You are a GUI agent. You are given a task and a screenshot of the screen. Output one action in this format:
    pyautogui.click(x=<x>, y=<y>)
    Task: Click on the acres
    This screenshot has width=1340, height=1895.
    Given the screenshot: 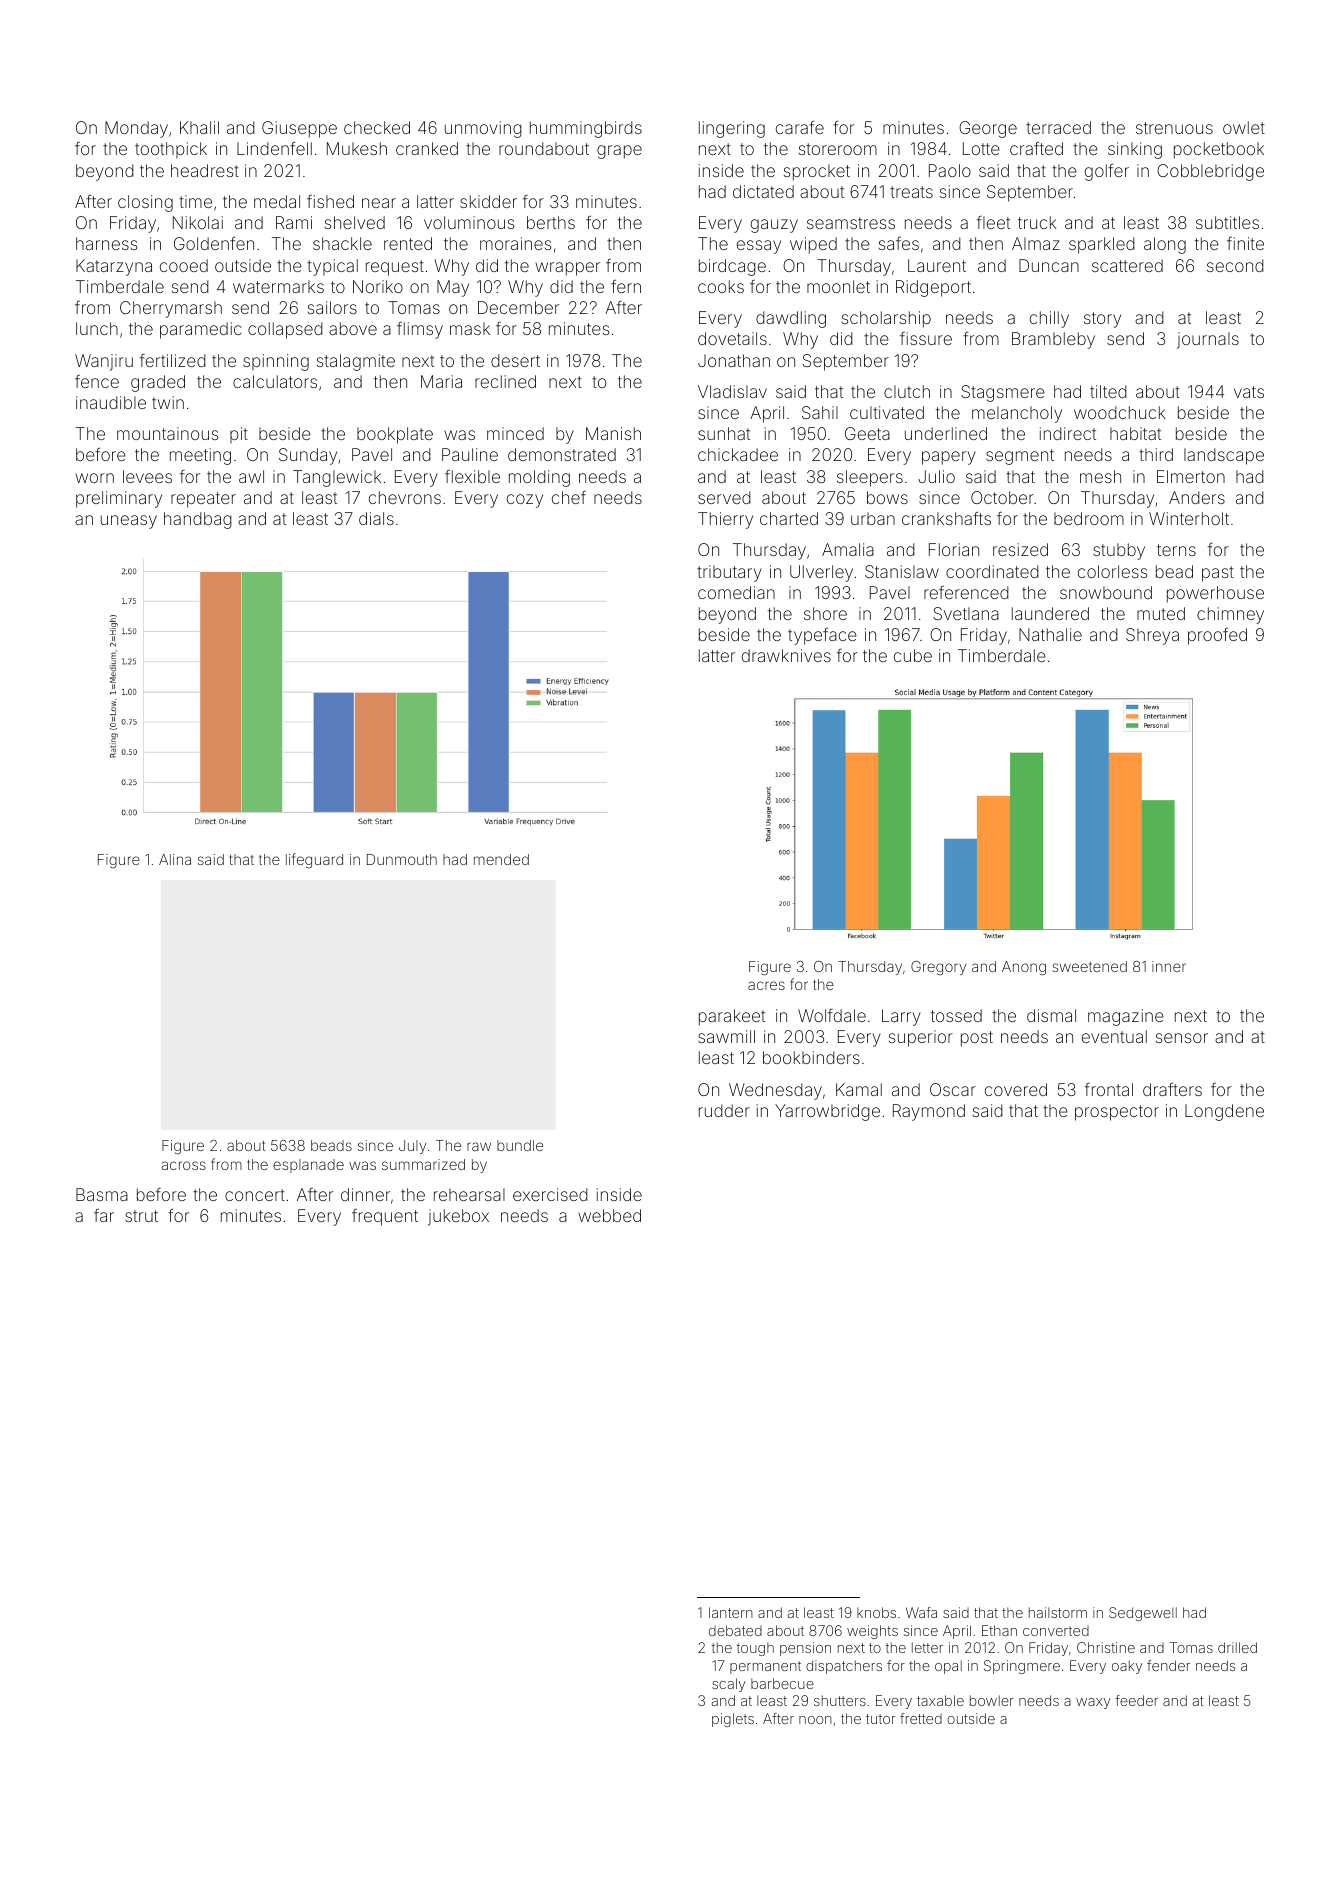 What is the action you would take?
    pyautogui.click(x=766, y=985)
